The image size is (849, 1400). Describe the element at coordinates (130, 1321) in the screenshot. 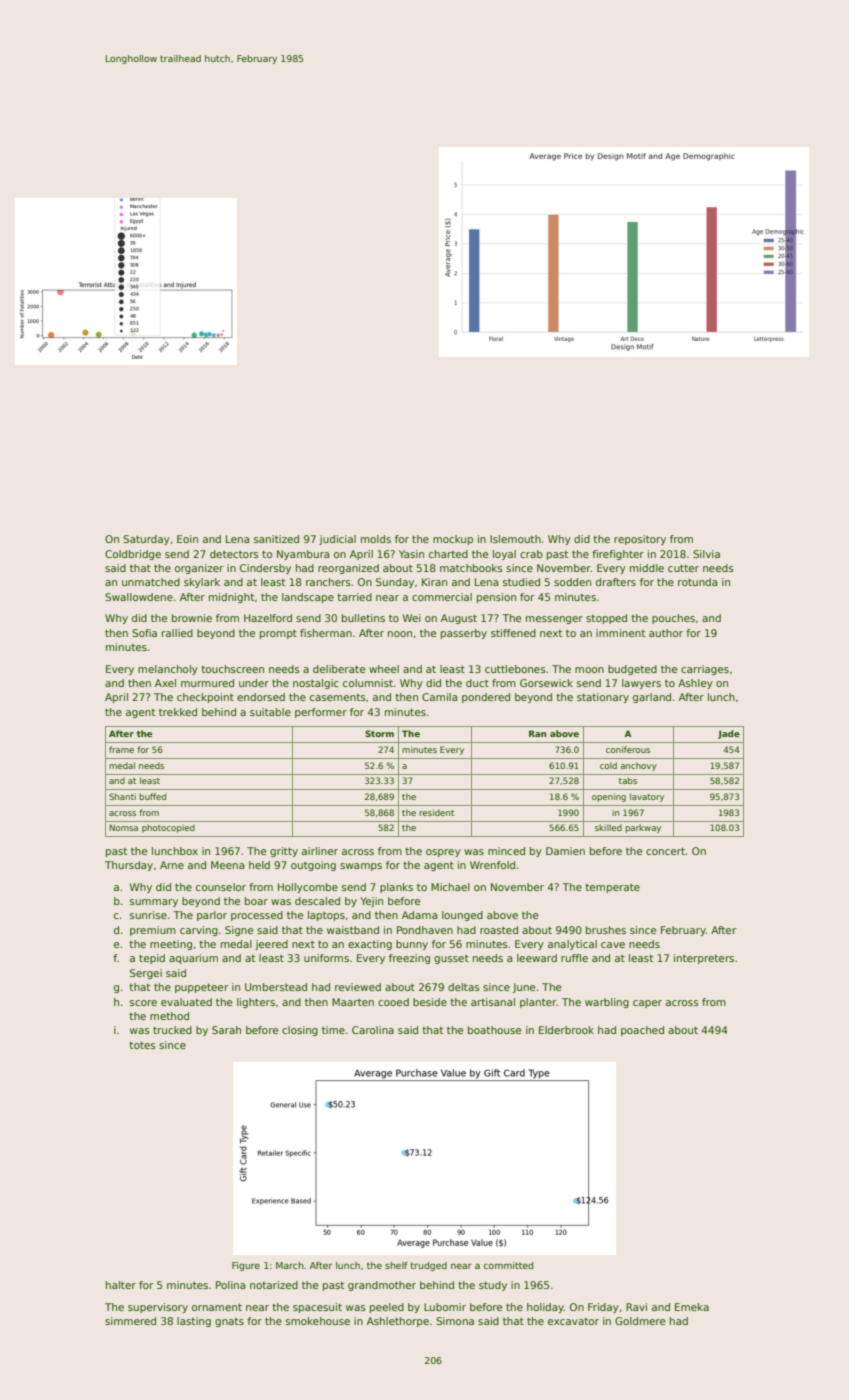

I see `simmered` at that location.
